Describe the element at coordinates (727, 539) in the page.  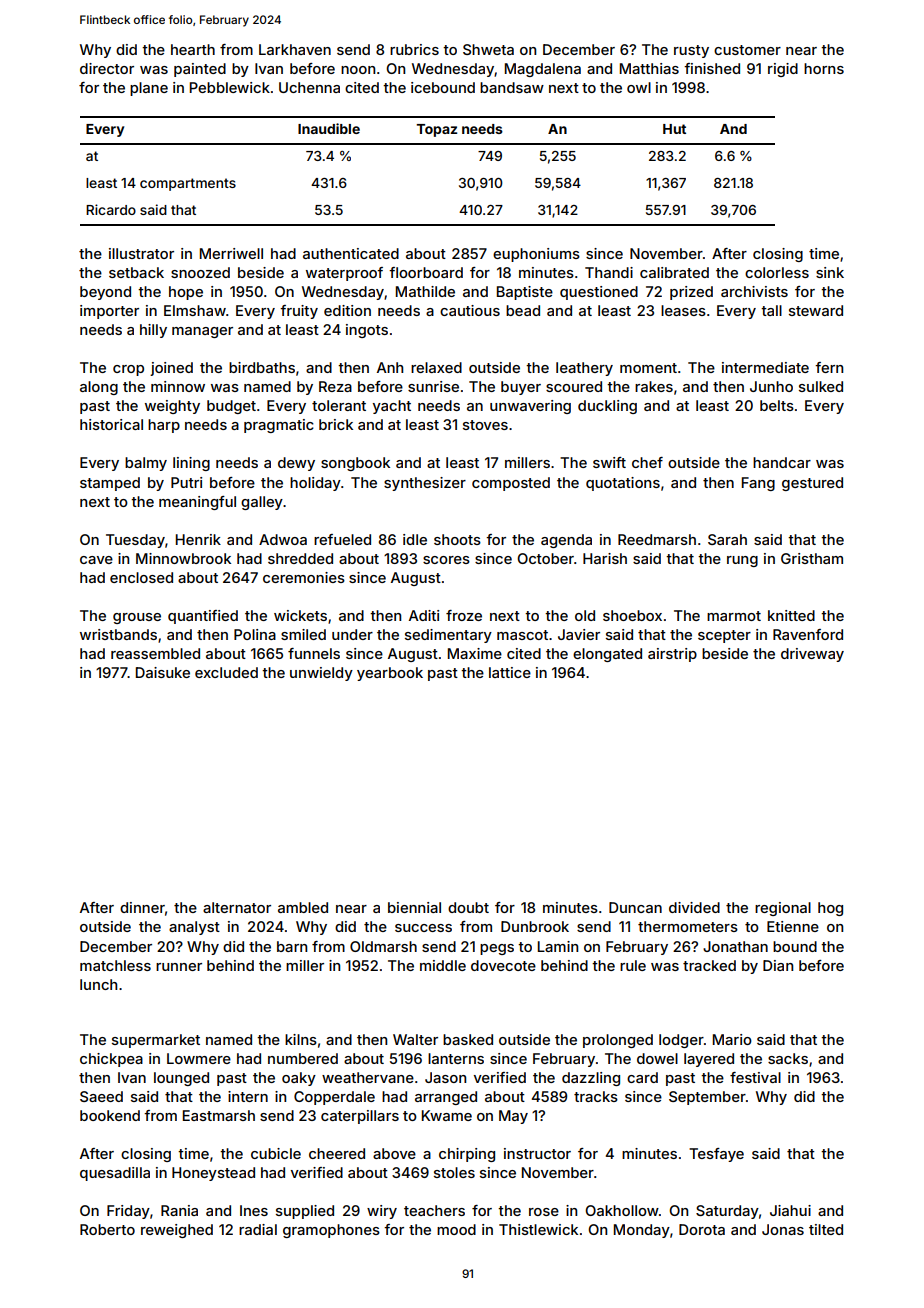
I see `Sarah` at that location.
